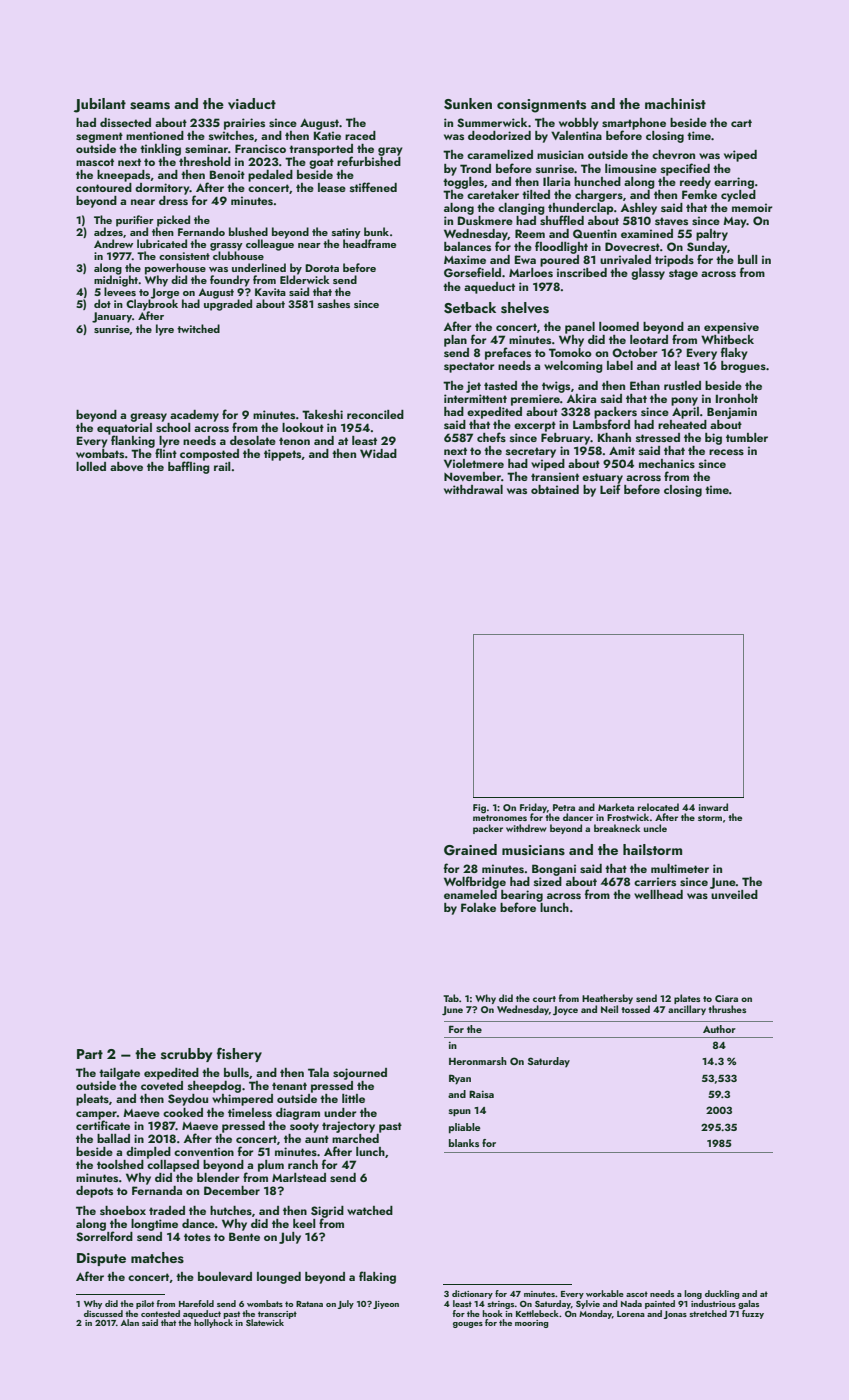 The height and width of the image is (1400, 849). I want to click on plates, so click(687, 999).
